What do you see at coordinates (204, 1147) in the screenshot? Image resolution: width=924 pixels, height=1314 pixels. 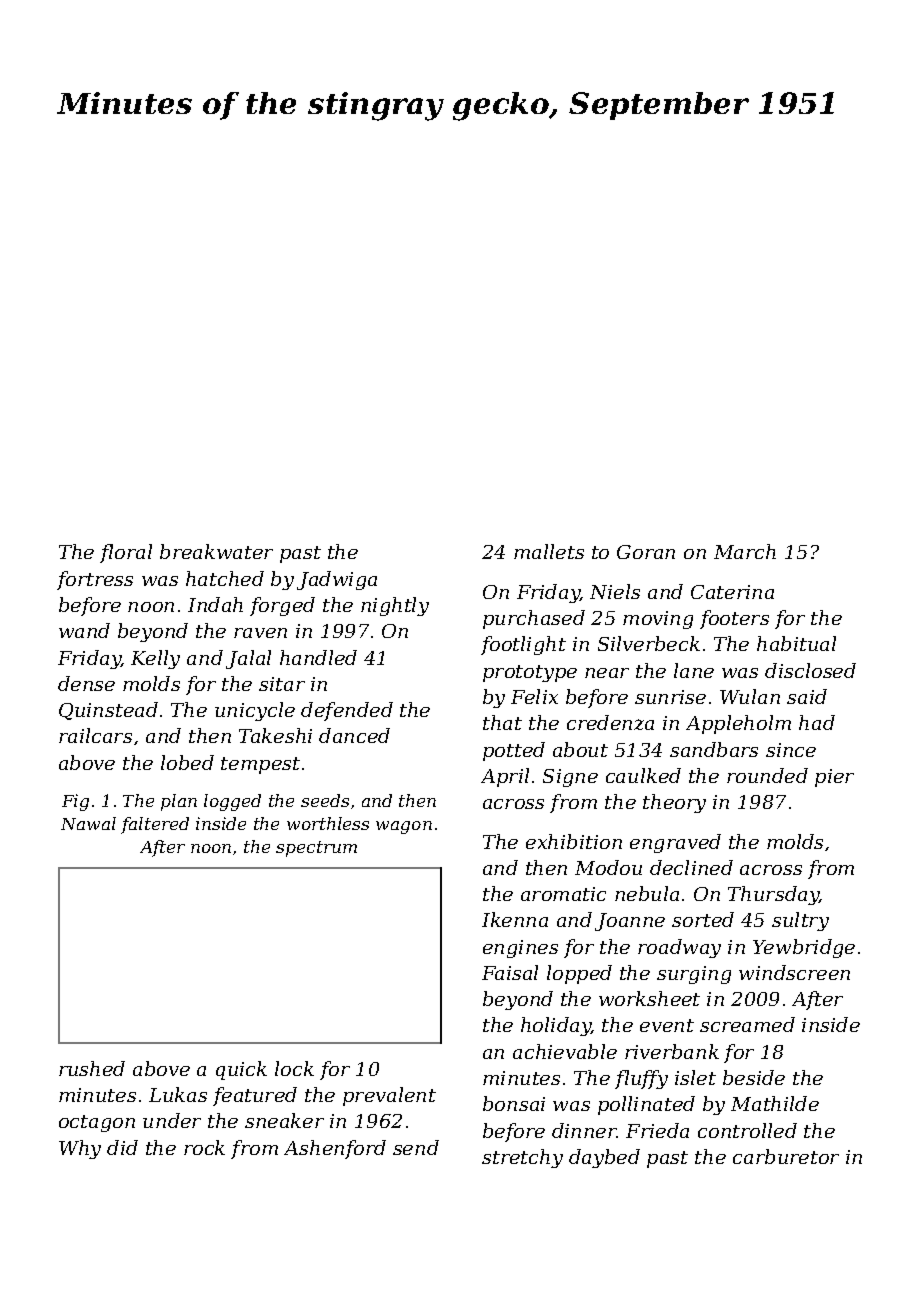 I see `rock` at bounding box center [204, 1147].
